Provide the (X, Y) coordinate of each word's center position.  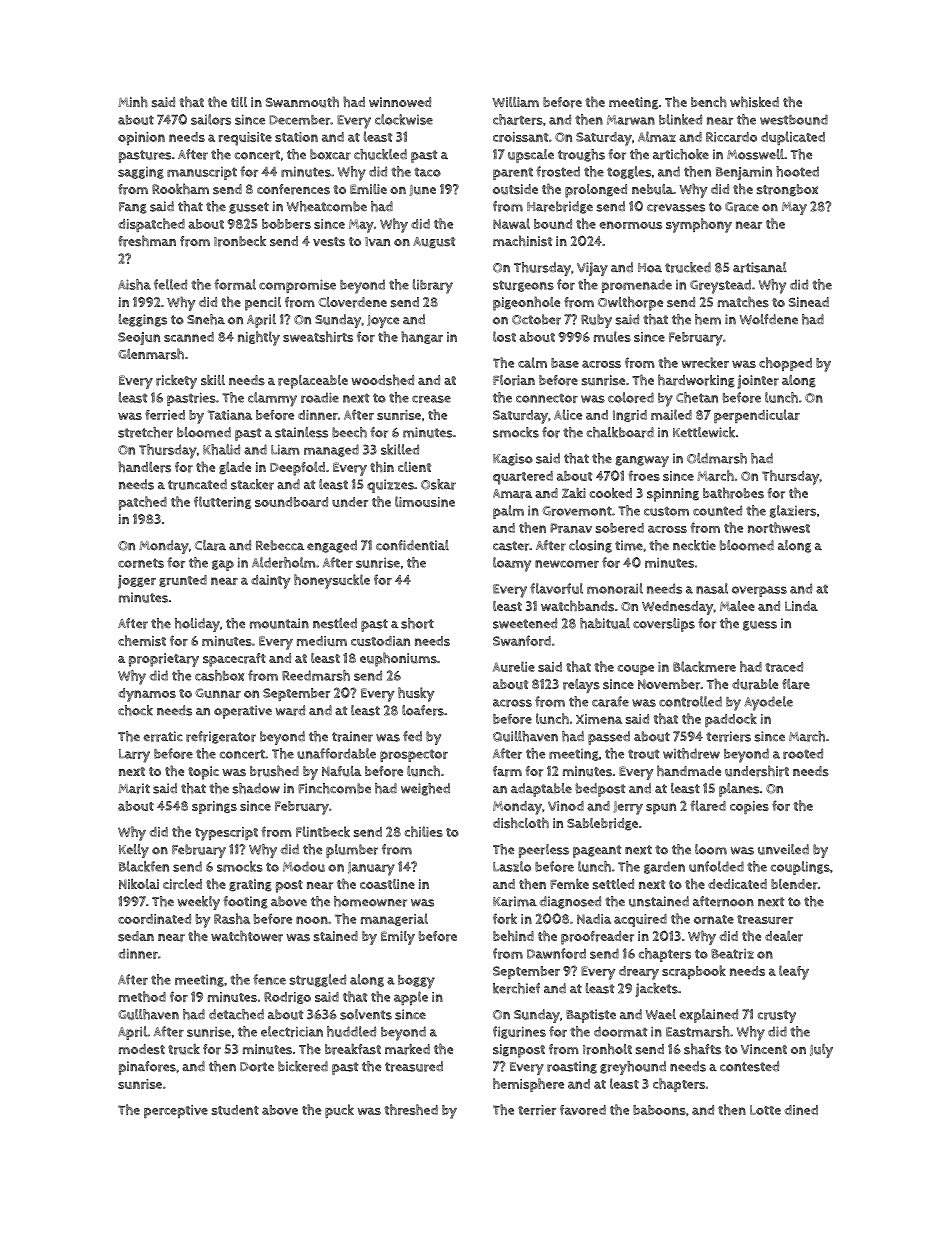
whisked (754, 102)
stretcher (145, 432)
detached (236, 1014)
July (821, 1051)
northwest (779, 527)
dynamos (147, 695)
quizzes (390, 486)
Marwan (631, 120)
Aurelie (514, 666)
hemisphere (528, 1085)
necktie (694, 545)
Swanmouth (302, 102)
